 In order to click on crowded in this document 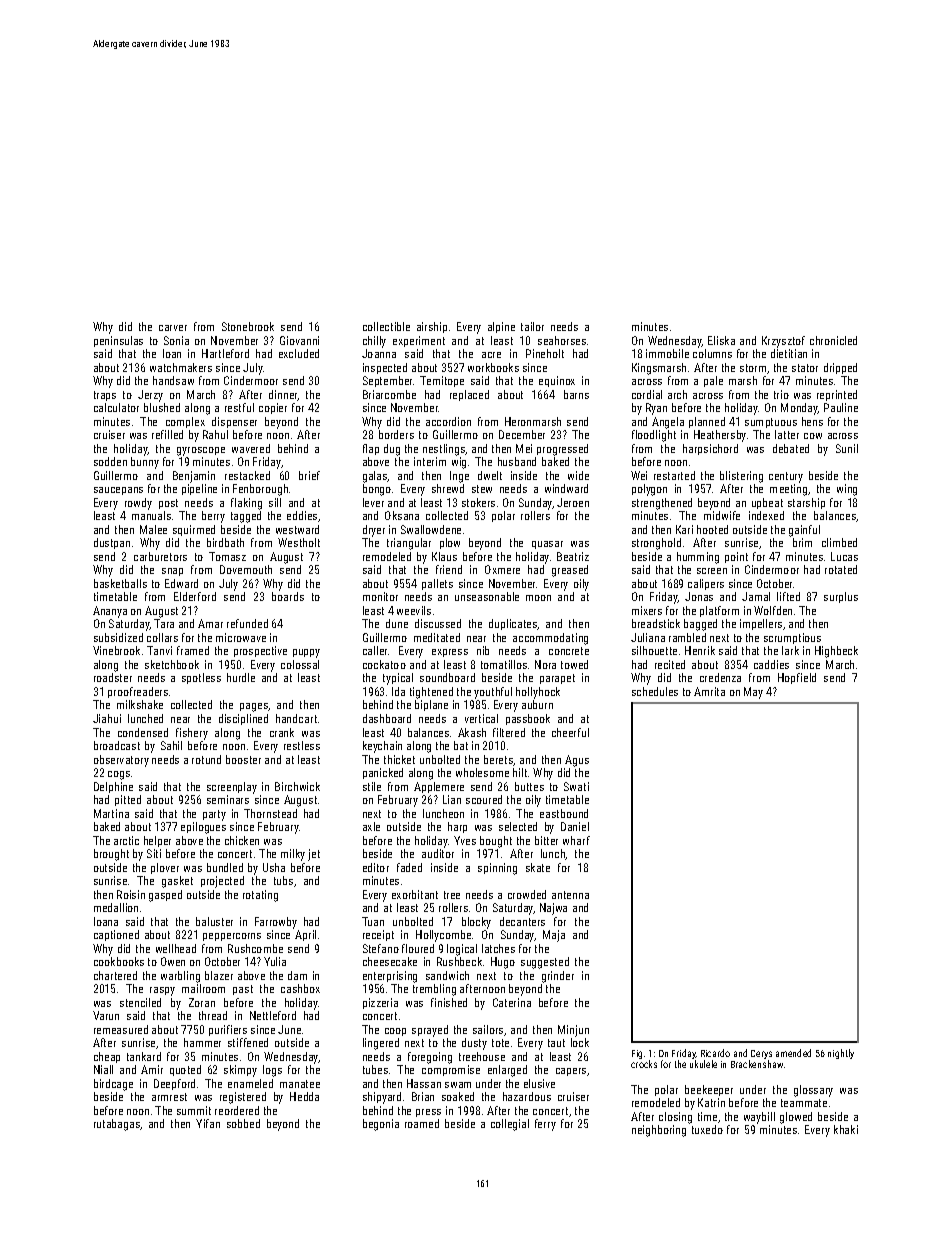, I will do `click(527, 894)`.
